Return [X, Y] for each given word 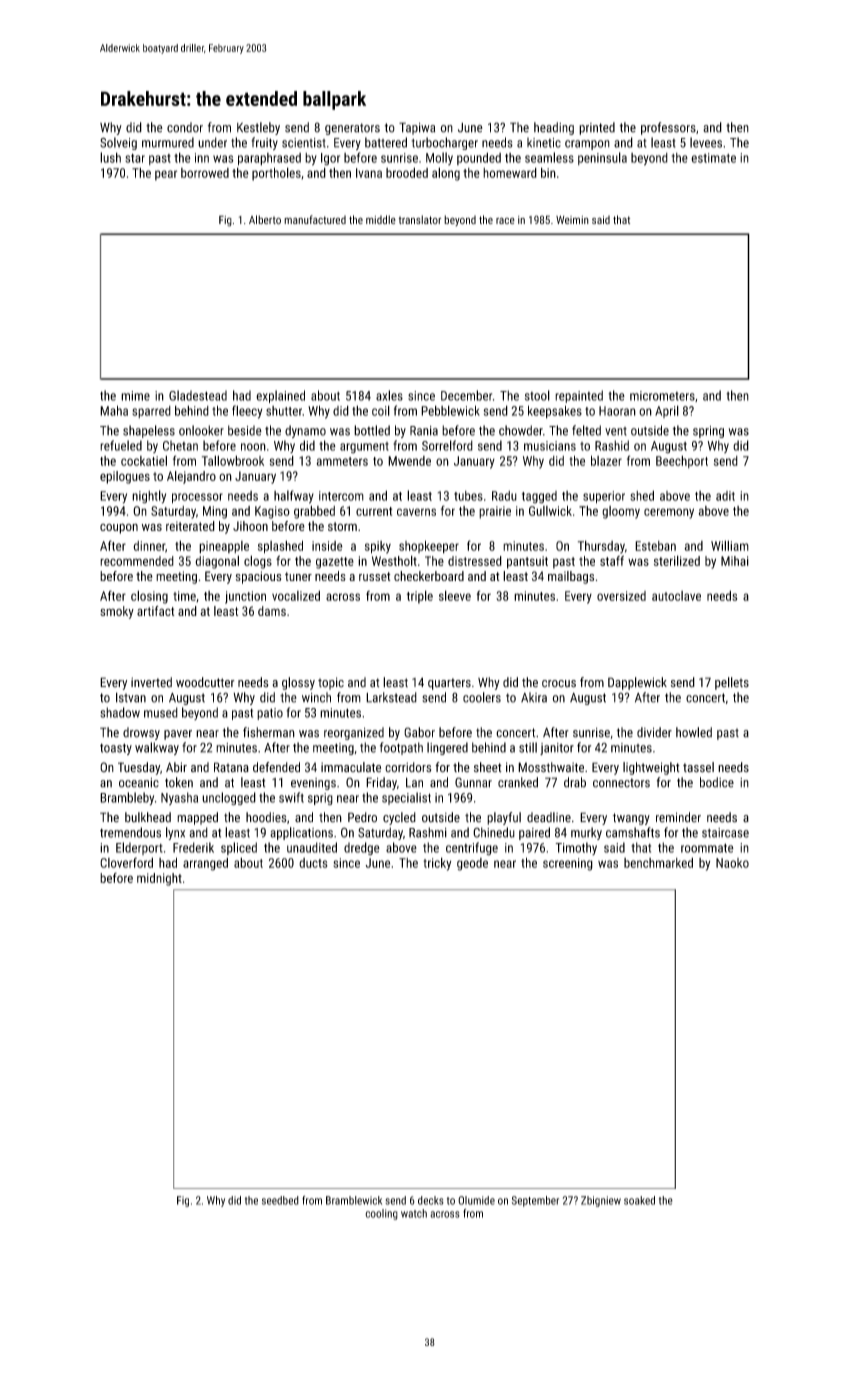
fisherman [269, 732]
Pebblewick [450, 410]
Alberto [265, 219]
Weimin [572, 220]
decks [431, 1200]
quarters [449, 684]
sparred [151, 412]
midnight [159, 879]
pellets [732, 683]
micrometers [662, 396]
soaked [639, 1200]
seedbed [280, 1200]
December [466, 395]
